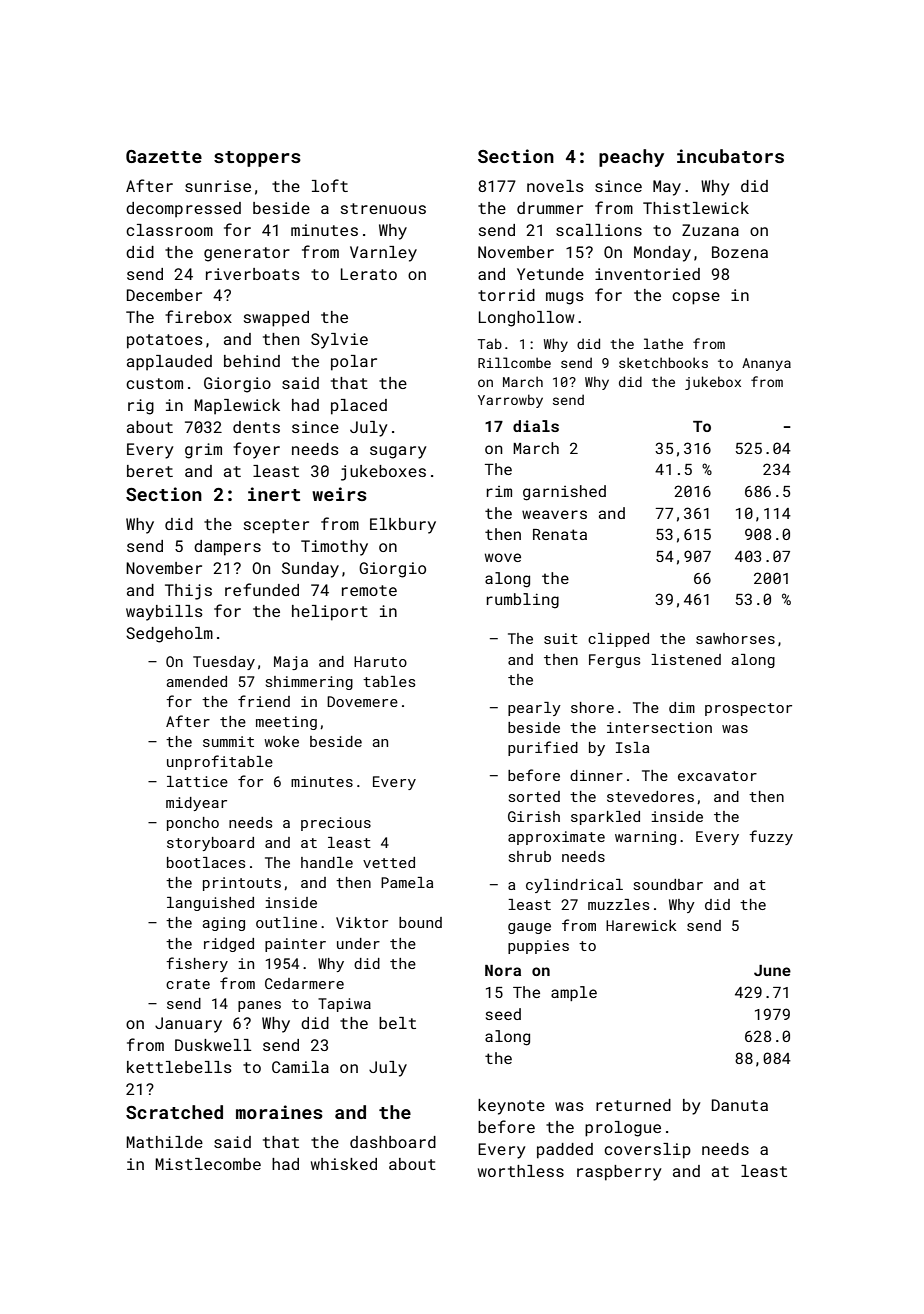 Image resolution: width=924 pixels, height=1314 pixels. I want to click on strenuous, so click(383, 208).
